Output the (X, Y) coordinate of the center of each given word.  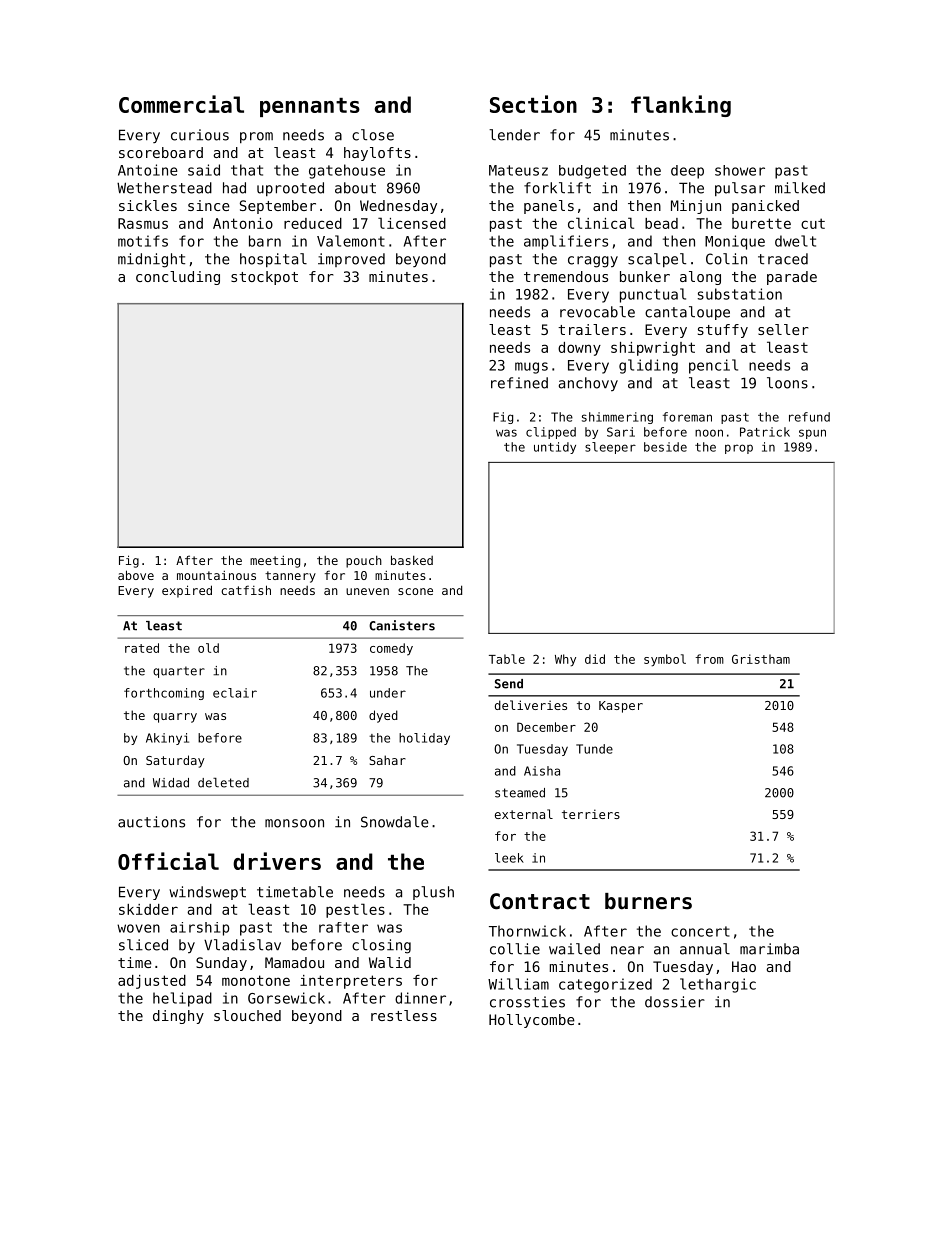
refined (519, 383)
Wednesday (398, 207)
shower (740, 170)
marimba (769, 949)
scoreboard (161, 152)
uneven (367, 591)
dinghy (178, 1017)
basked (412, 560)
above (136, 575)
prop (739, 449)
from (709, 659)
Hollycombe (532, 1021)
